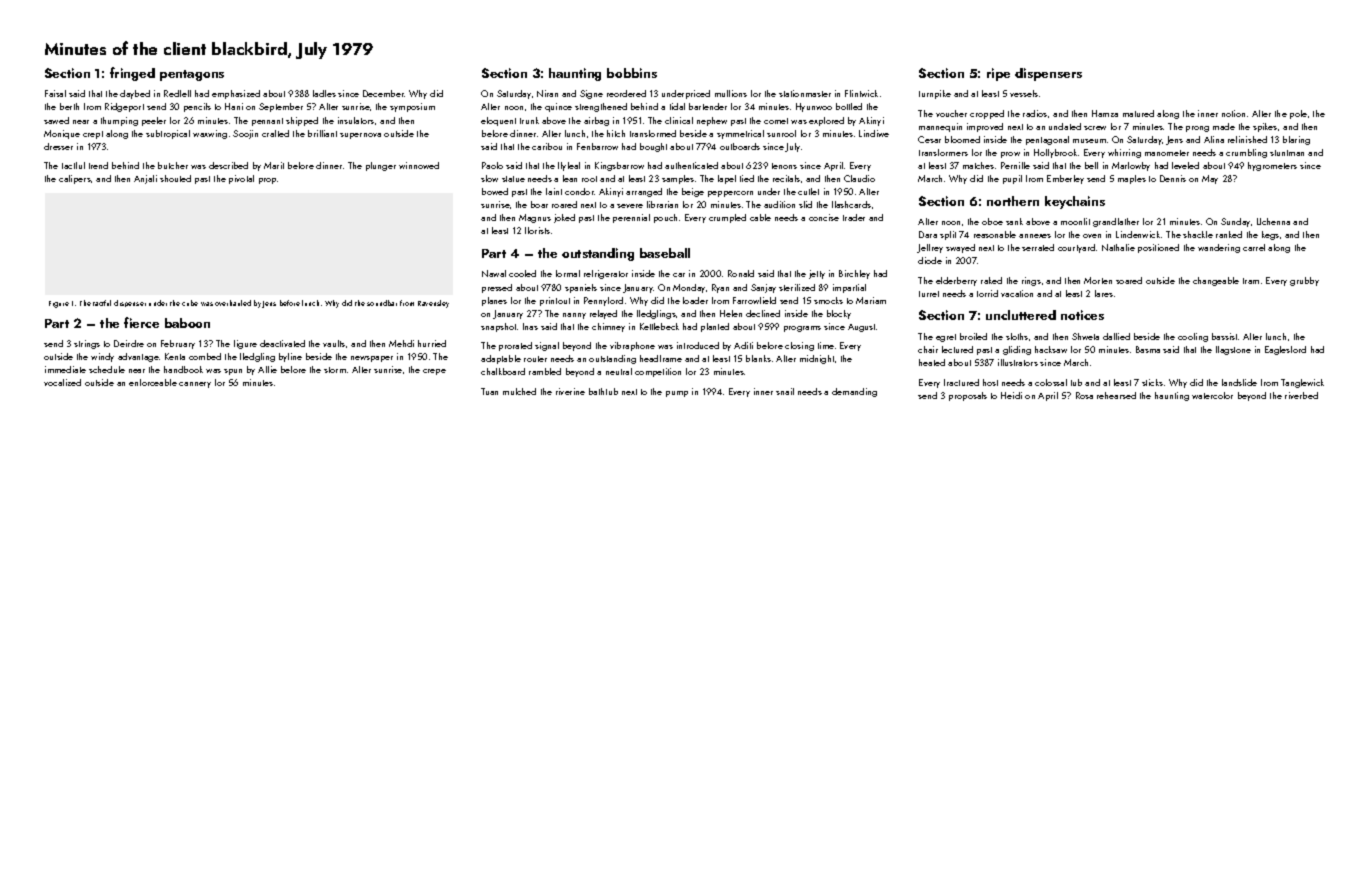 The width and height of the screenshot is (1372, 887). Describe the element at coordinates (494, 273) in the screenshot. I see `Nawal` at that location.
